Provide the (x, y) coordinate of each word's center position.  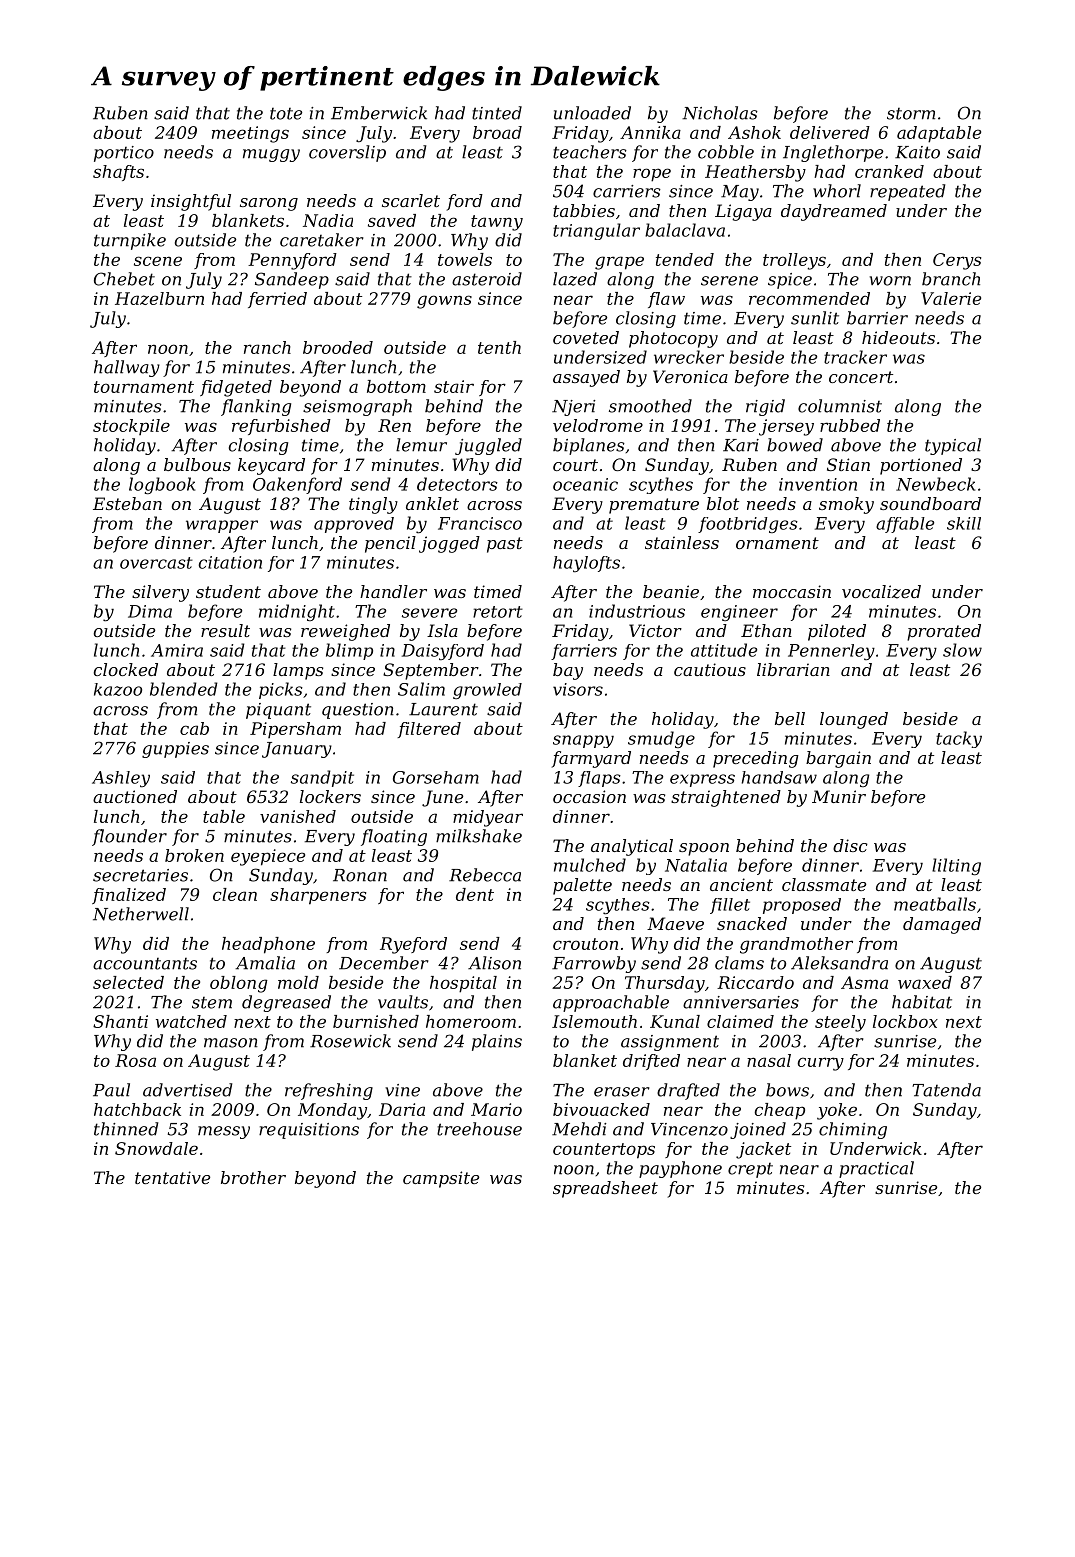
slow (962, 650)
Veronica (690, 376)
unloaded (592, 113)
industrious (637, 611)
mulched (590, 865)
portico (124, 154)
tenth (499, 347)
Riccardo (755, 982)
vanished (298, 816)
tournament (144, 387)
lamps (298, 671)
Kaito (917, 152)
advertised (187, 1090)
